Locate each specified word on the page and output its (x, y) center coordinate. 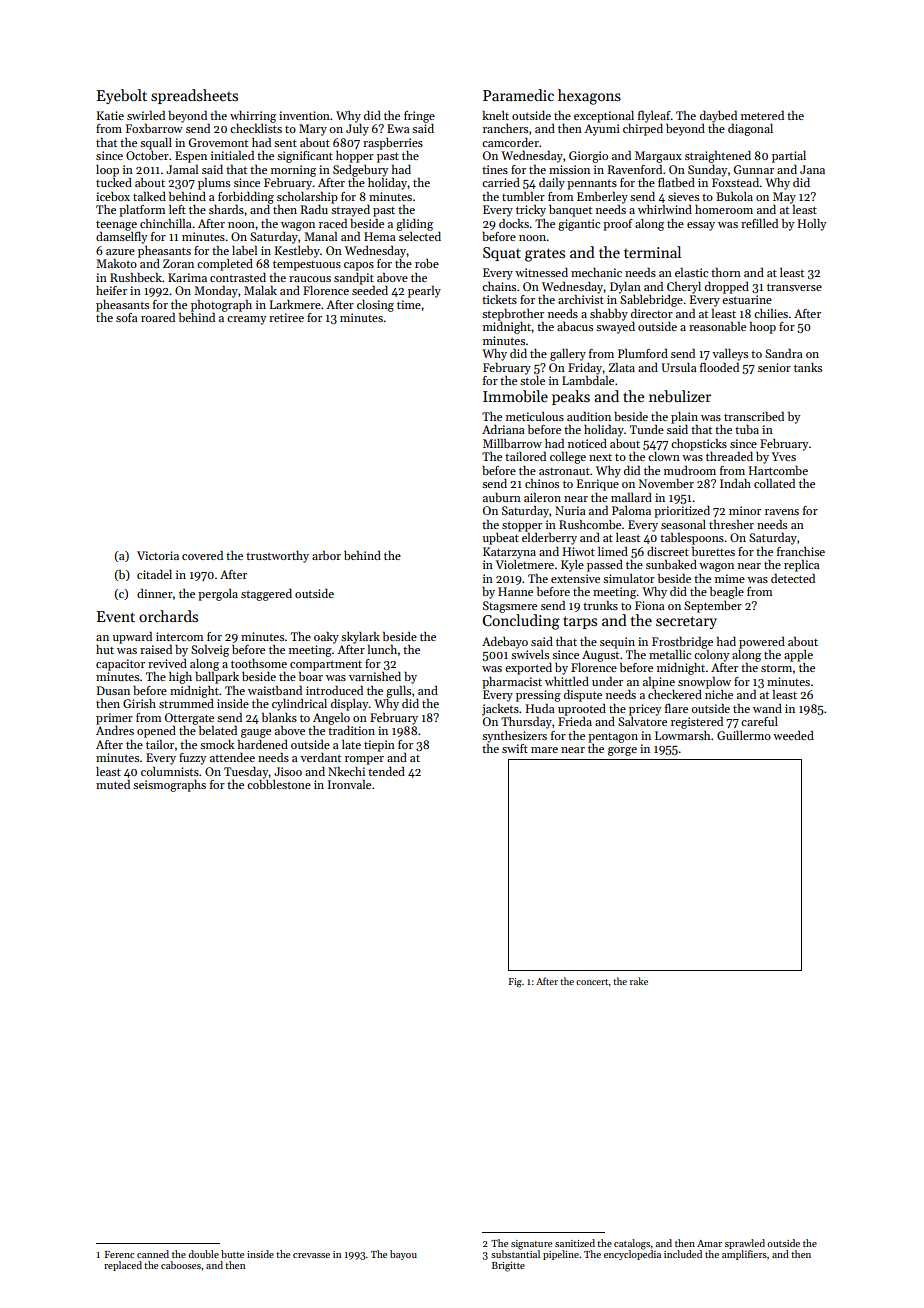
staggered (266, 595)
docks (514, 223)
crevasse (311, 1255)
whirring (253, 117)
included (683, 1254)
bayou (403, 1255)
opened (156, 732)
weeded (793, 735)
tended (386, 771)
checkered (675, 694)
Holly (812, 225)
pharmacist (512, 683)
